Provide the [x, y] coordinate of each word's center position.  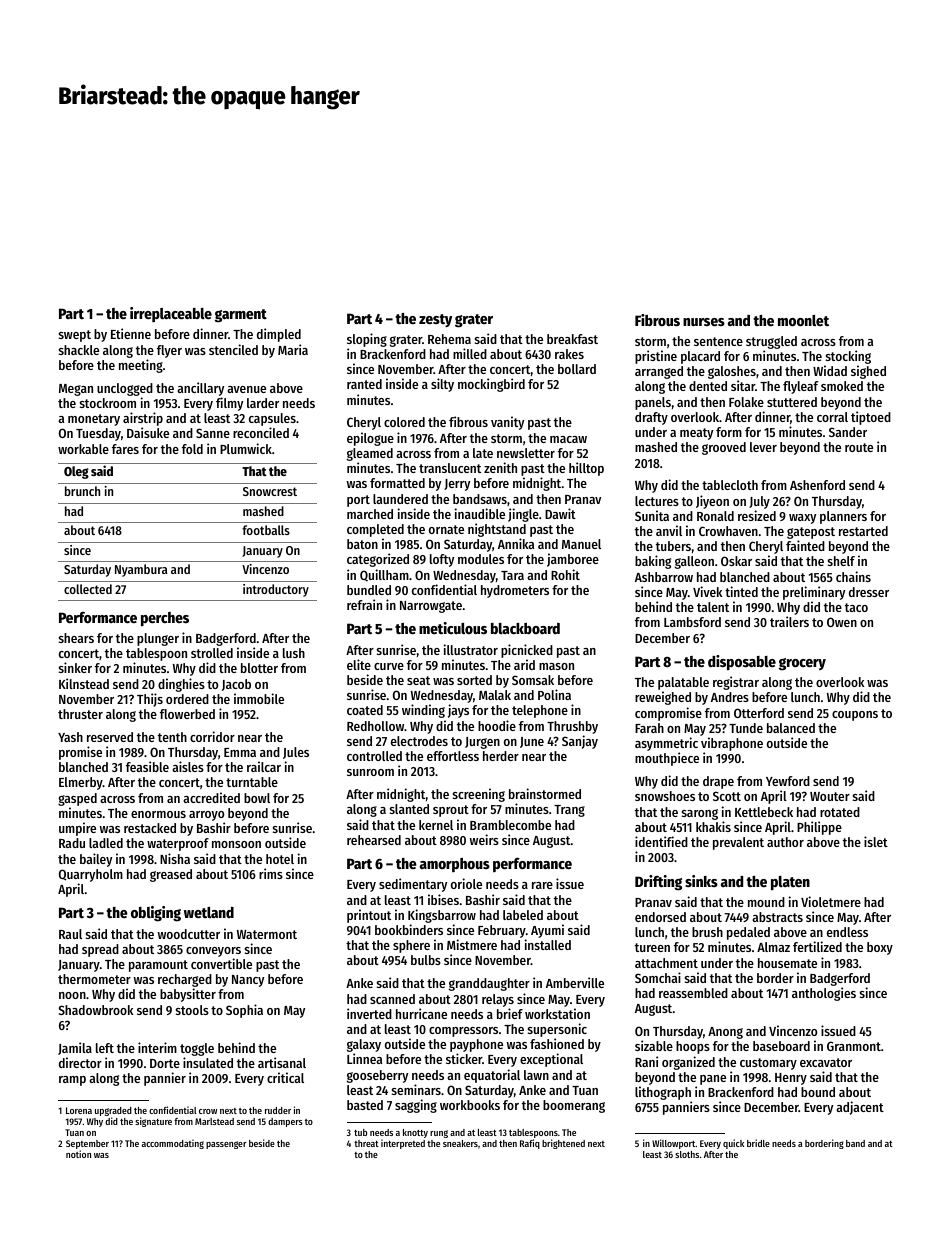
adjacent [860, 1108]
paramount [158, 966]
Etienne [131, 333]
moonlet [803, 320]
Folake [746, 402]
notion [78, 1154]
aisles [188, 766]
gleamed [370, 454]
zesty [435, 320]
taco [856, 607]
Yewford [788, 781]
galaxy [364, 1045]
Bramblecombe [510, 825]
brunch [82, 491]
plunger [158, 639]
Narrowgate [431, 607]
